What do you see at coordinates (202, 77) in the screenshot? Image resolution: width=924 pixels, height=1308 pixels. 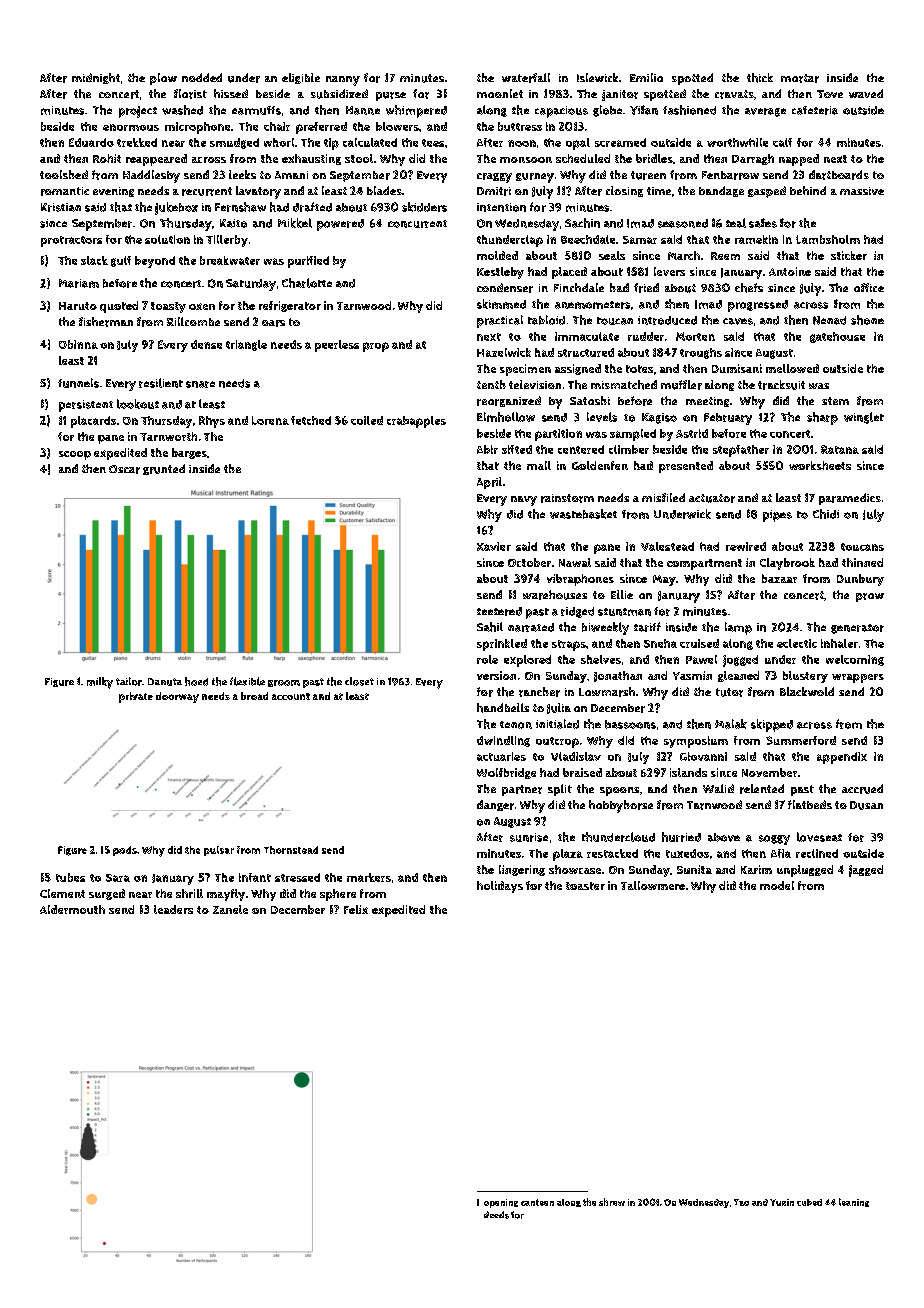 I see `nodded` at bounding box center [202, 77].
